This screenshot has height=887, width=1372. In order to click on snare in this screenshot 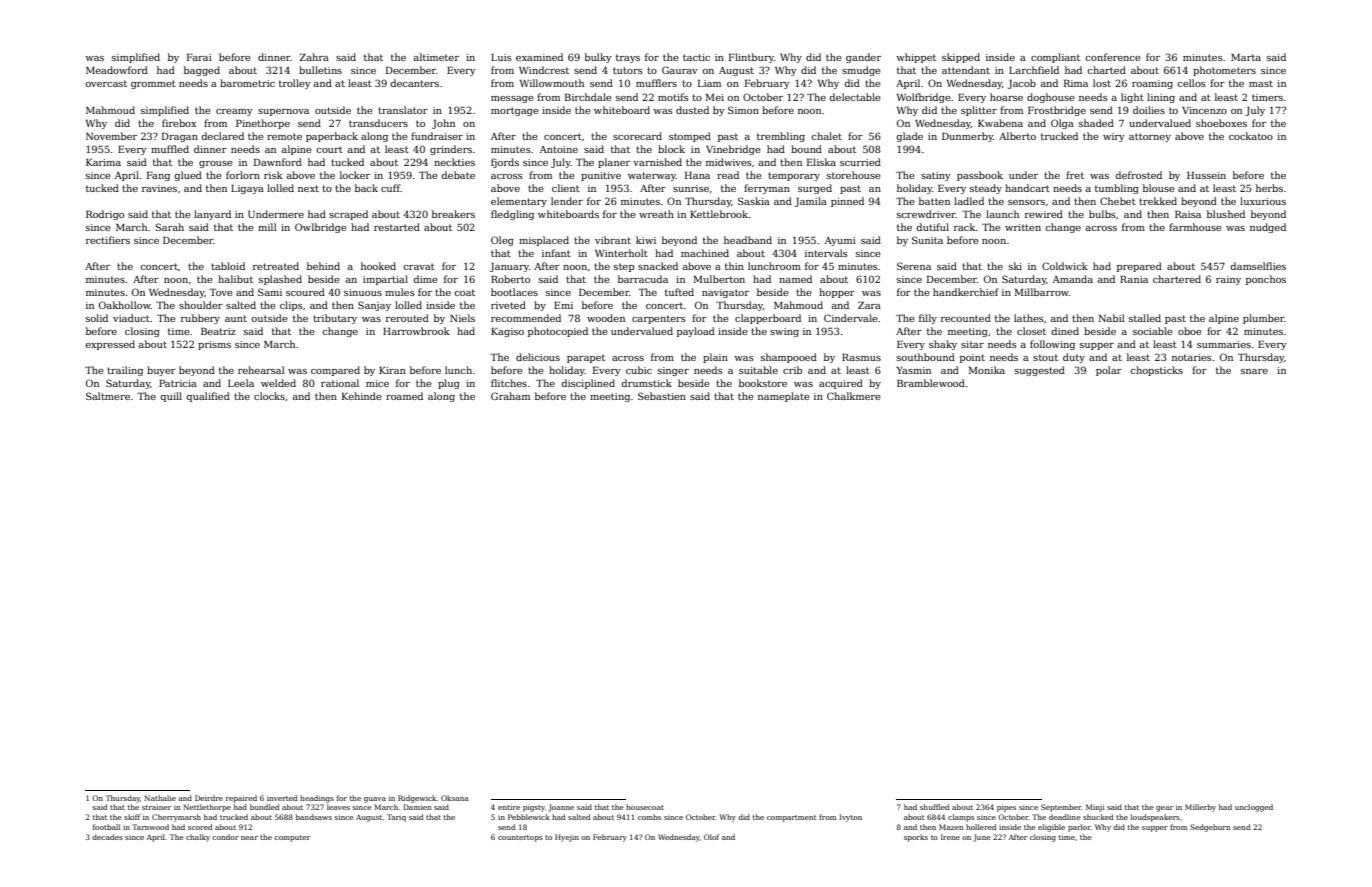, I will do `click(1254, 371)`.
